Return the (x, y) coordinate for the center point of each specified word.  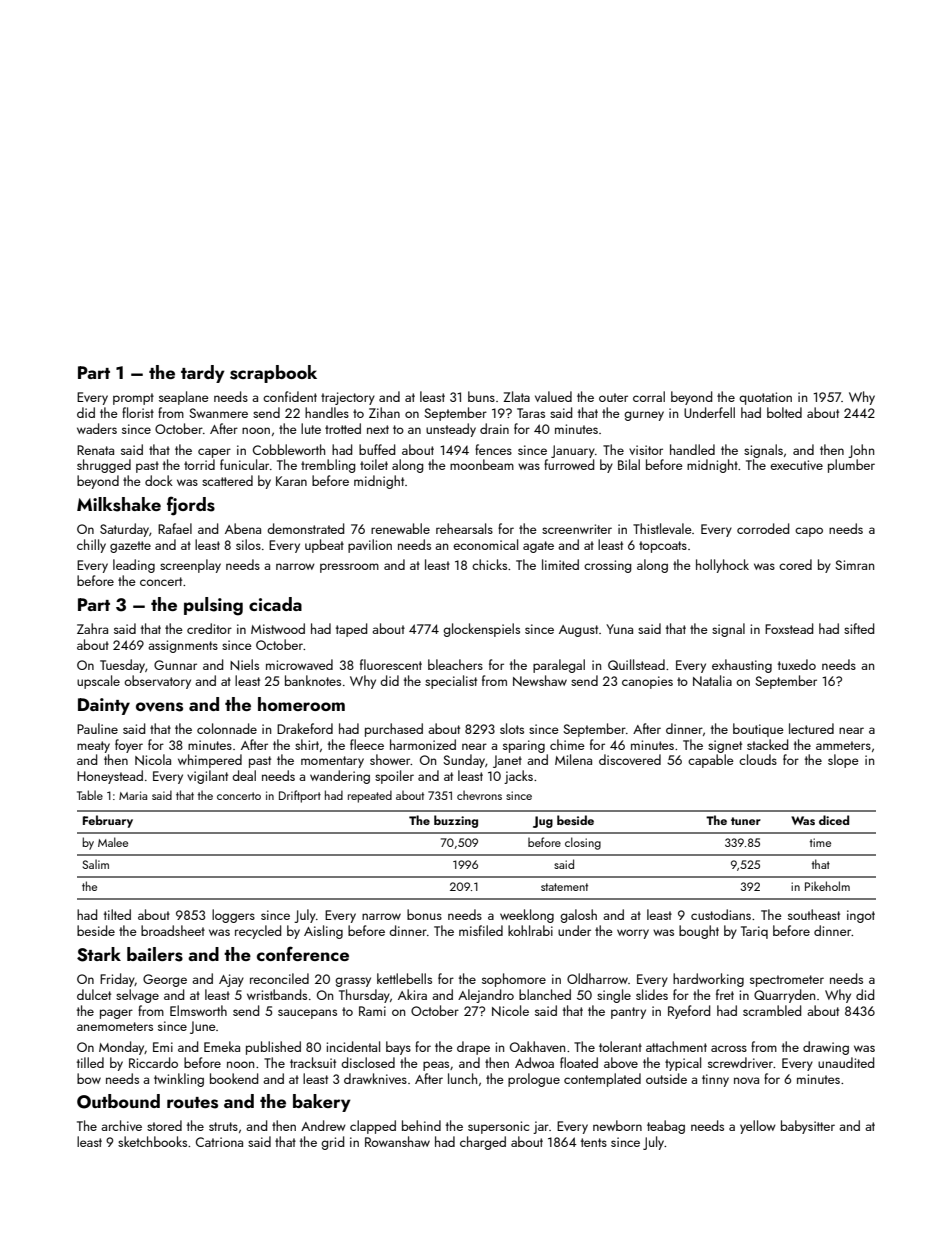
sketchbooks (152, 1141)
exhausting (742, 666)
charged (483, 1143)
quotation (765, 398)
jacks (518, 777)
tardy (203, 374)
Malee (113, 842)
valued (553, 396)
